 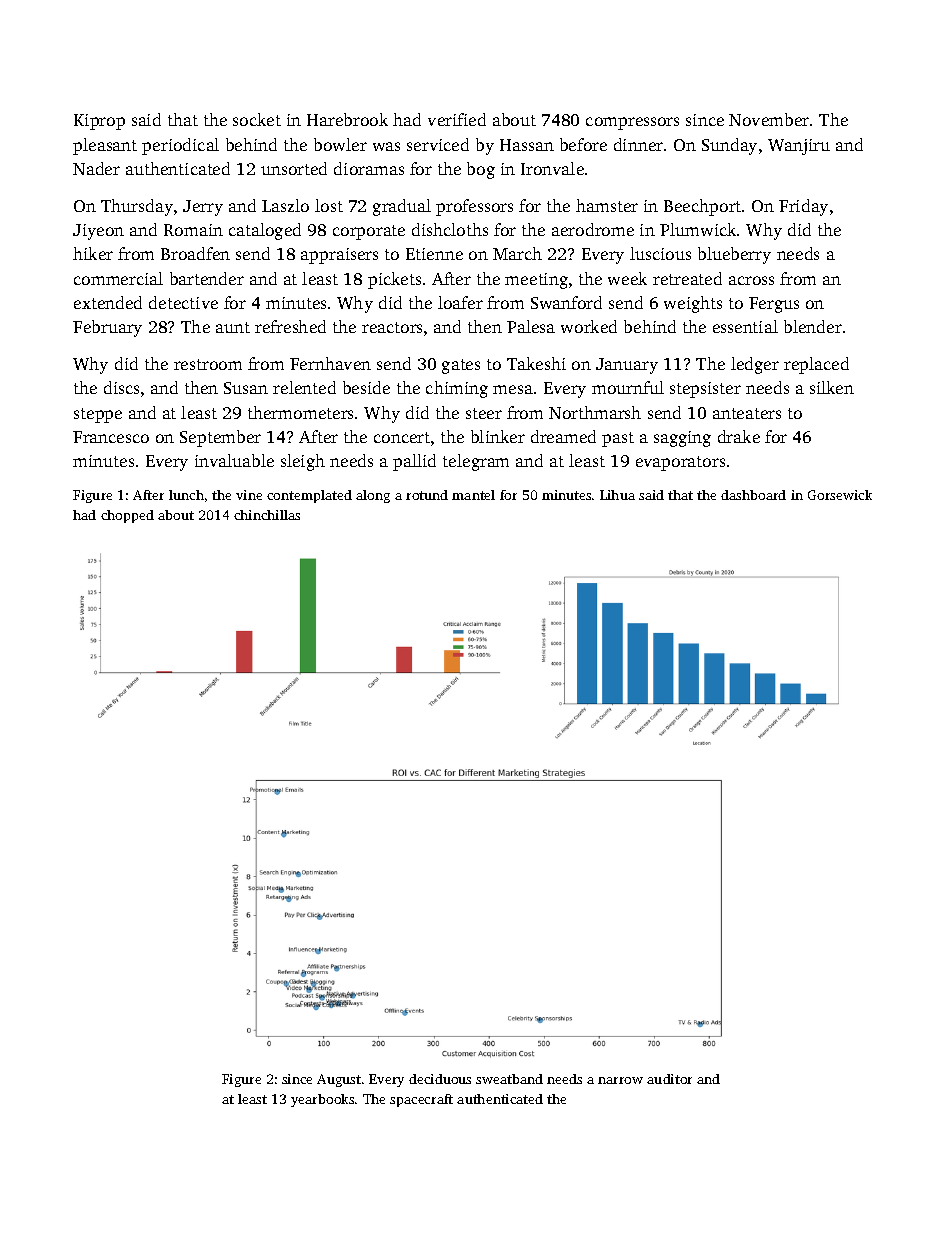 What do you see at coordinates (617, 495) in the screenshot?
I see `Lihua` at bounding box center [617, 495].
